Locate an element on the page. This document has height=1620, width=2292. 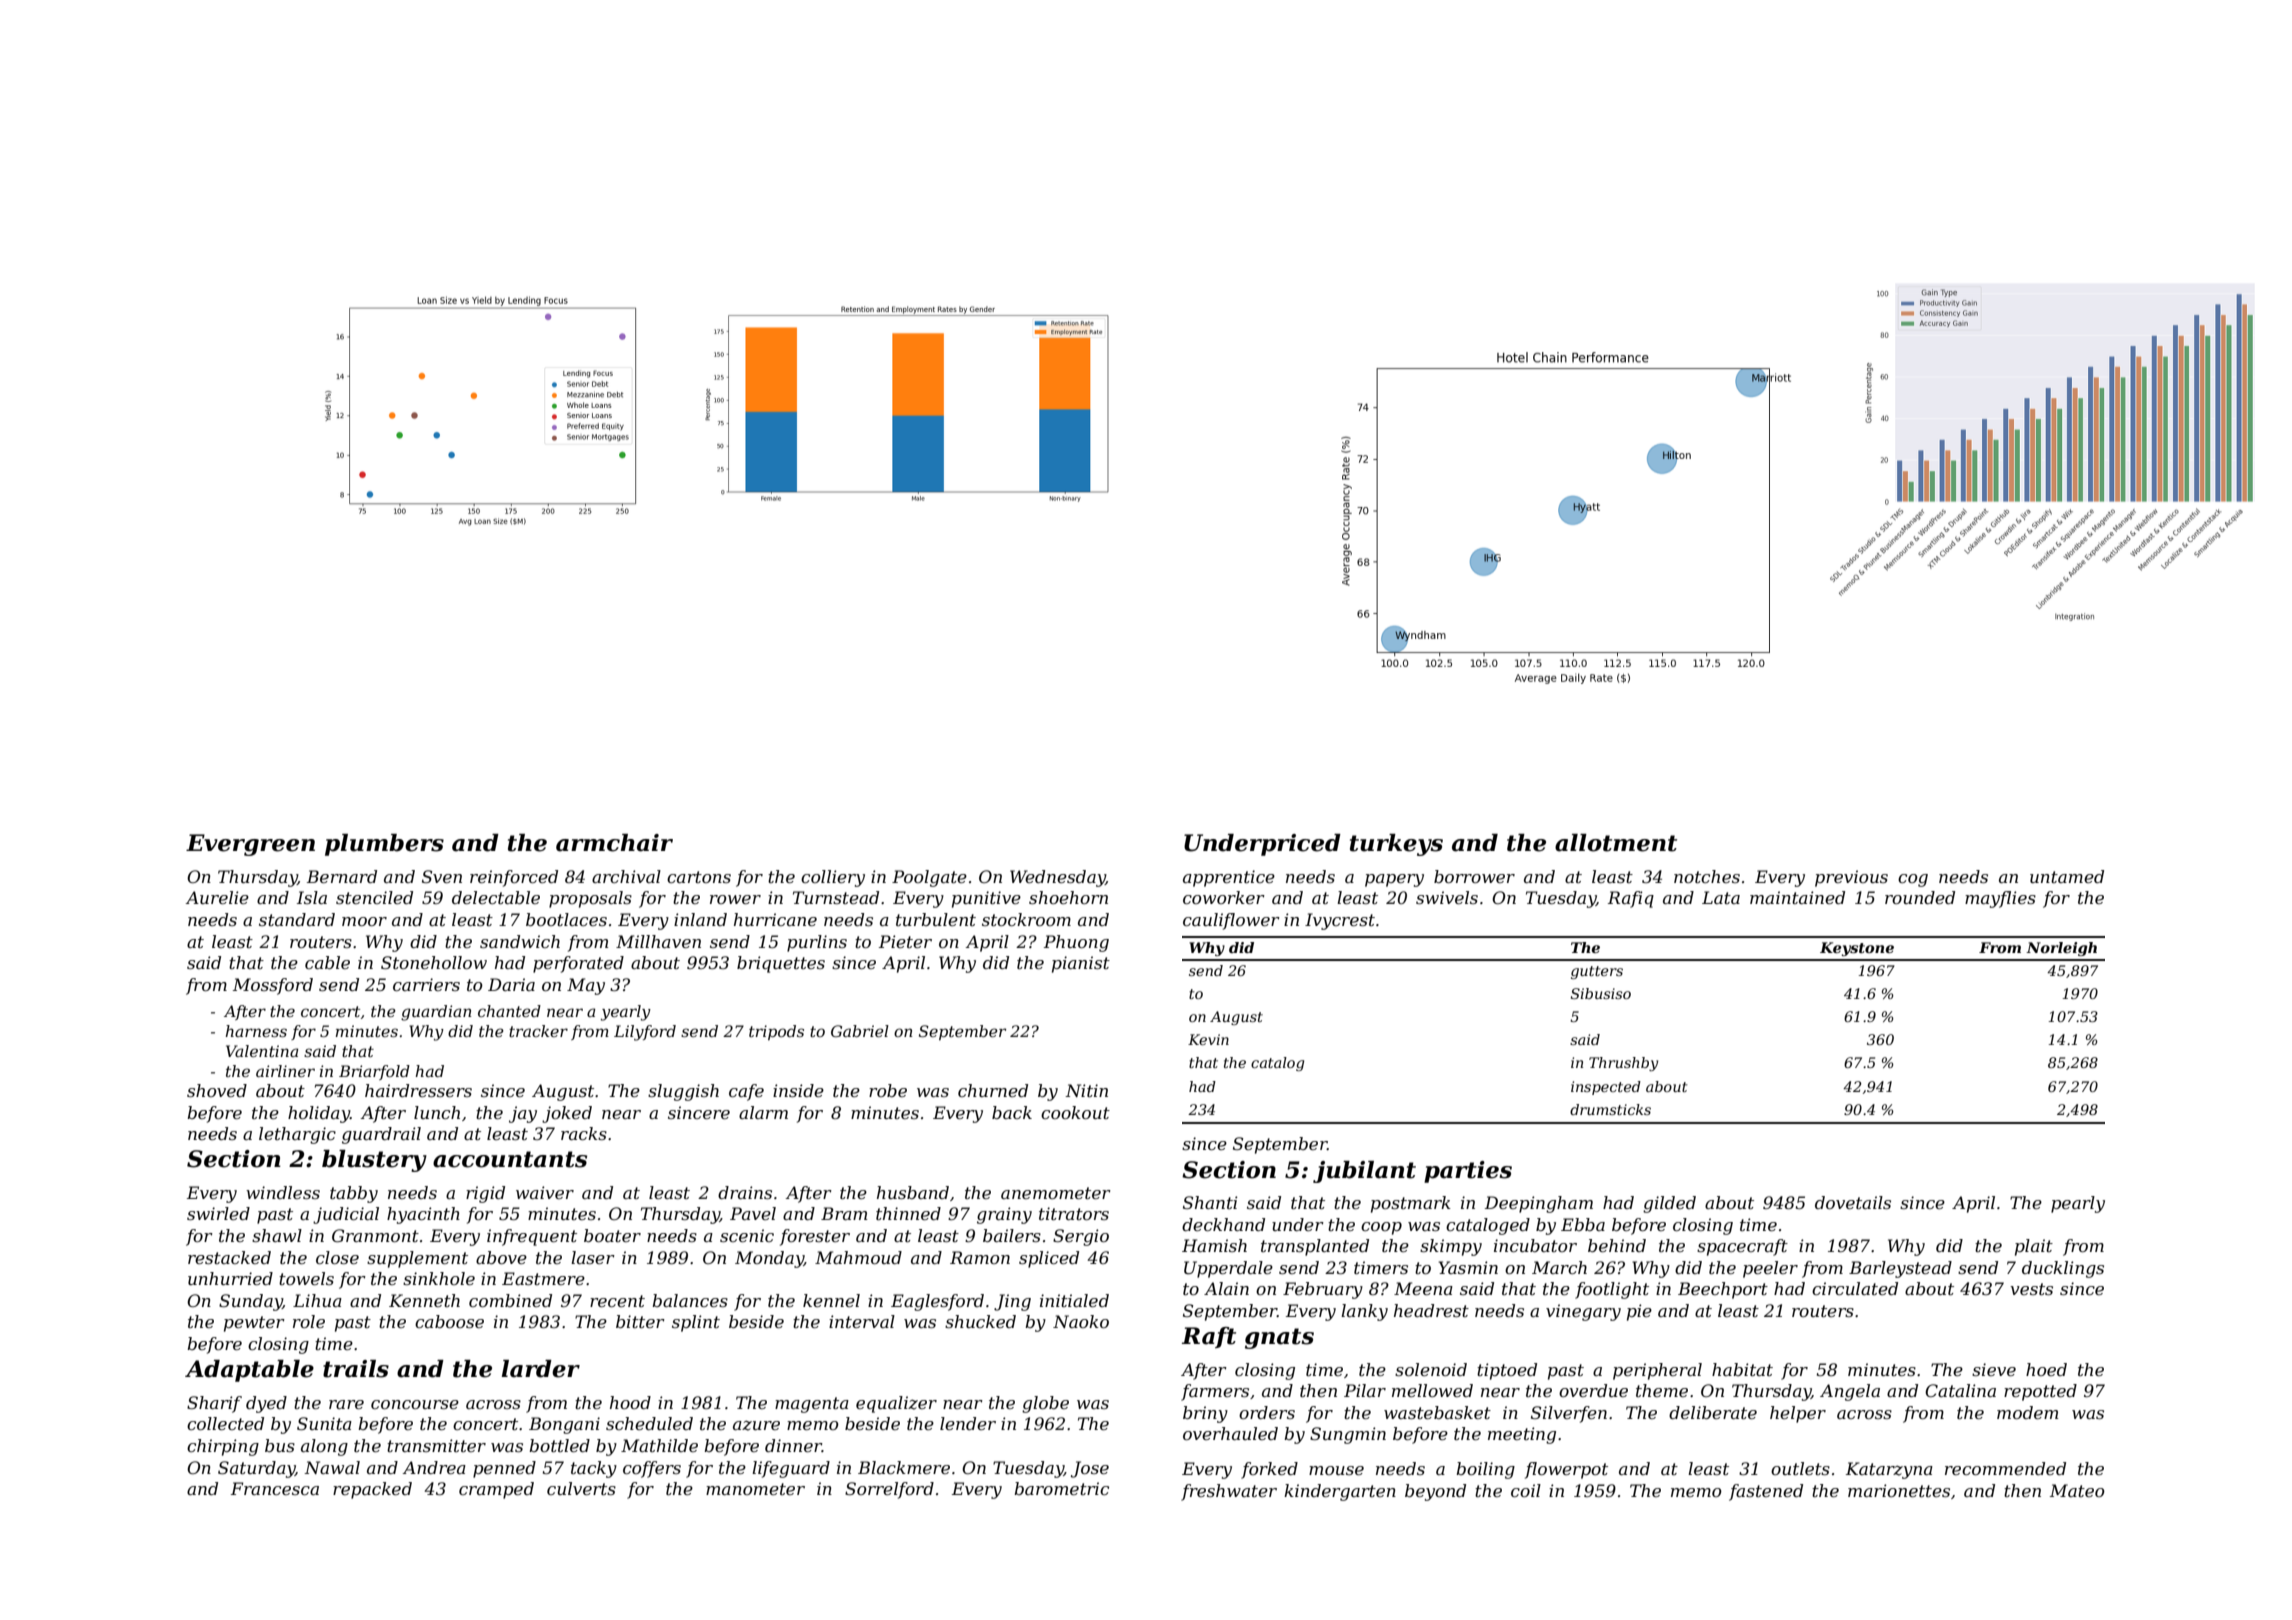
freshwater is located at coordinates (1229, 1492).
